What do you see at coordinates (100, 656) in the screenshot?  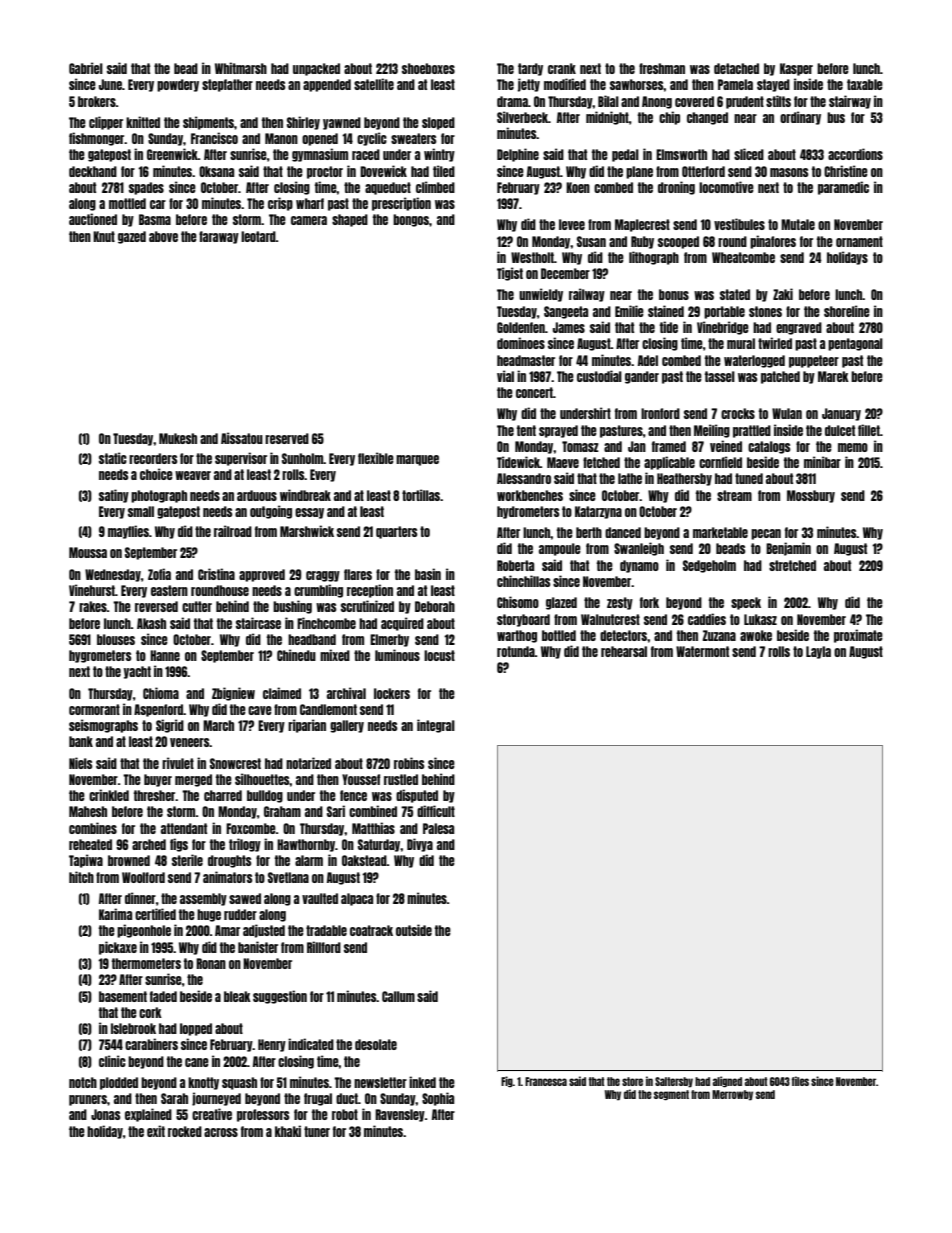 I see `hygrometers` at bounding box center [100, 656].
